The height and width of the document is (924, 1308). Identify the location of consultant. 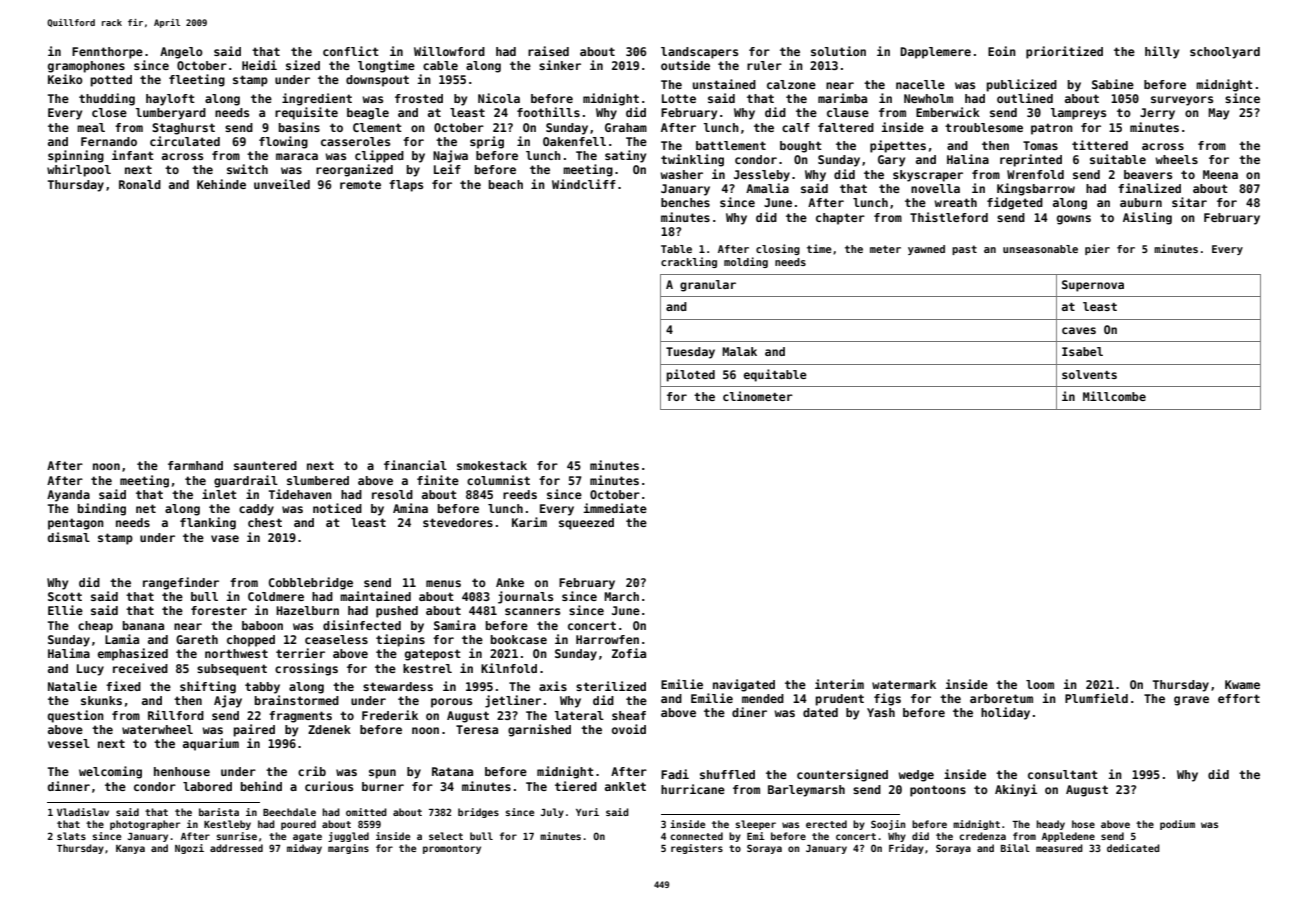
(1063, 774).
